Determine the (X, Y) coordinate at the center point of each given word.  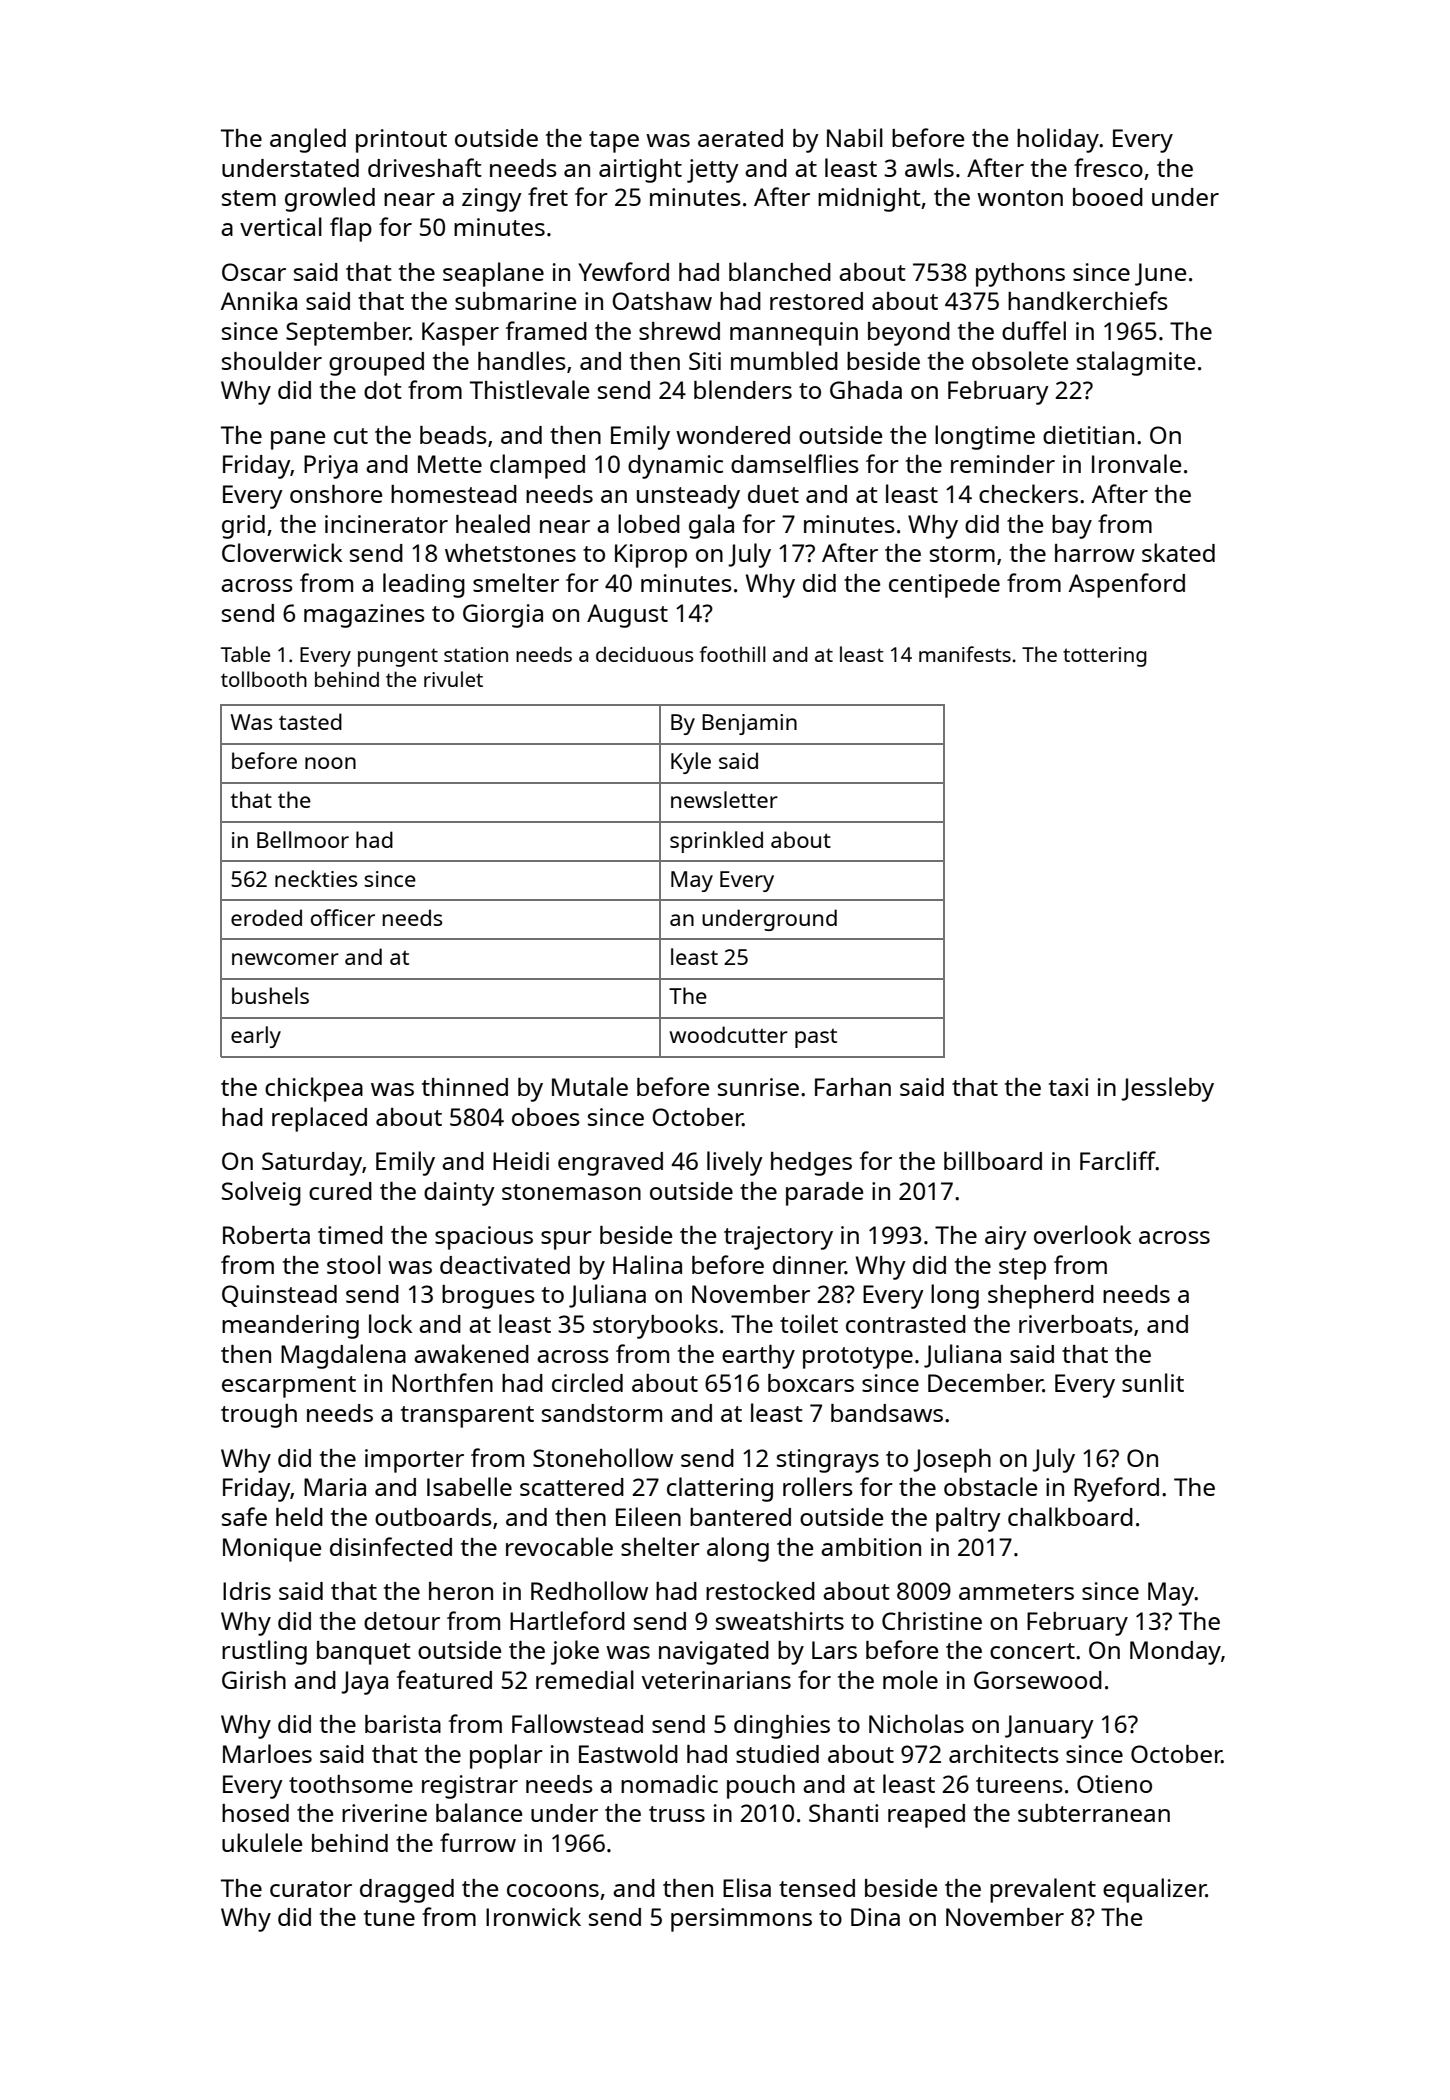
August (627, 616)
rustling (264, 1652)
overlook (1082, 1234)
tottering (1105, 657)
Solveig (261, 1193)
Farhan (853, 1087)
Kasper (460, 334)
